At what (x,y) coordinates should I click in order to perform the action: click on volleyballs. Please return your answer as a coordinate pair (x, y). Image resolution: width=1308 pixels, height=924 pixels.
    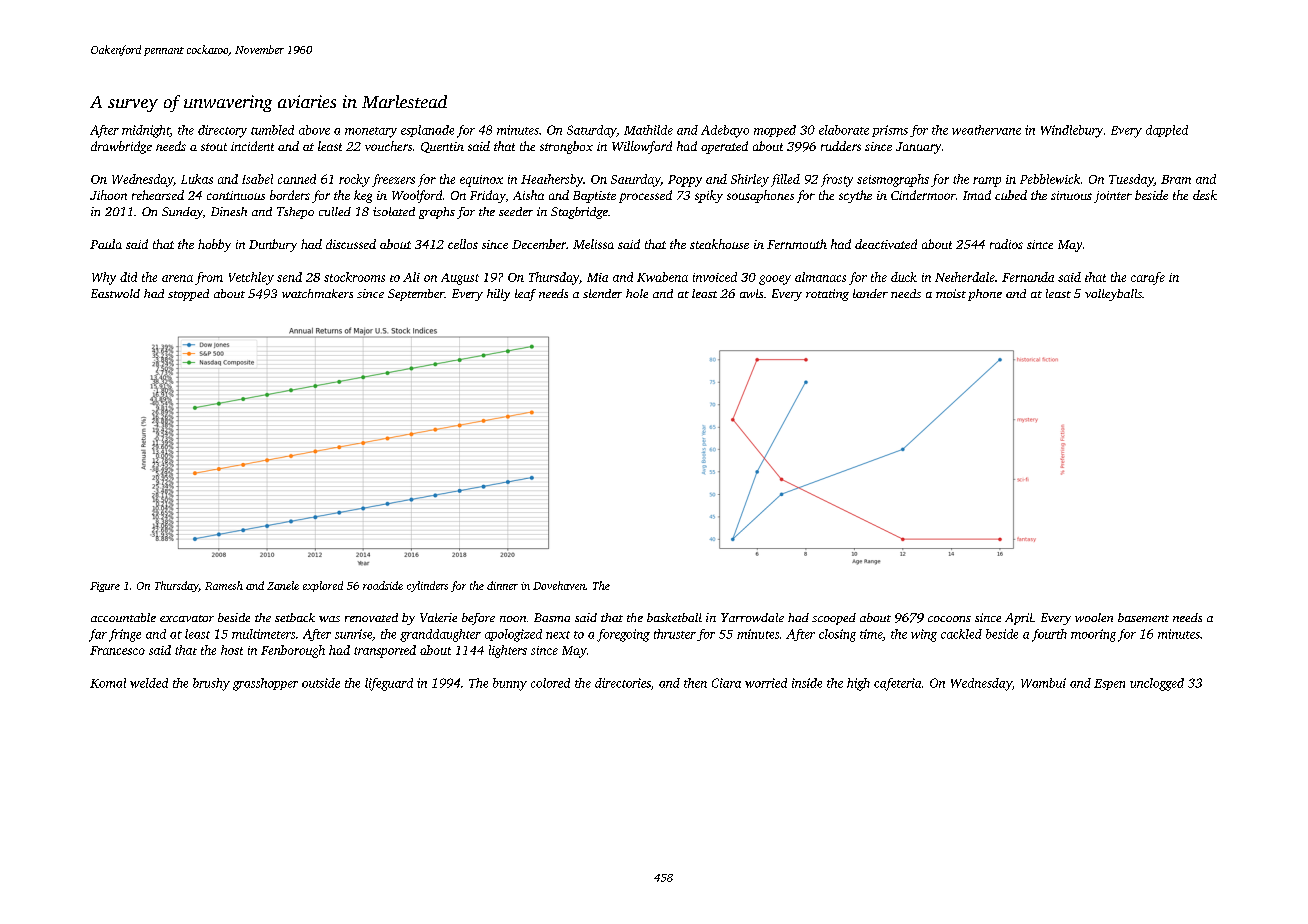
    Looking at the image, I should click on (1113, 295).
